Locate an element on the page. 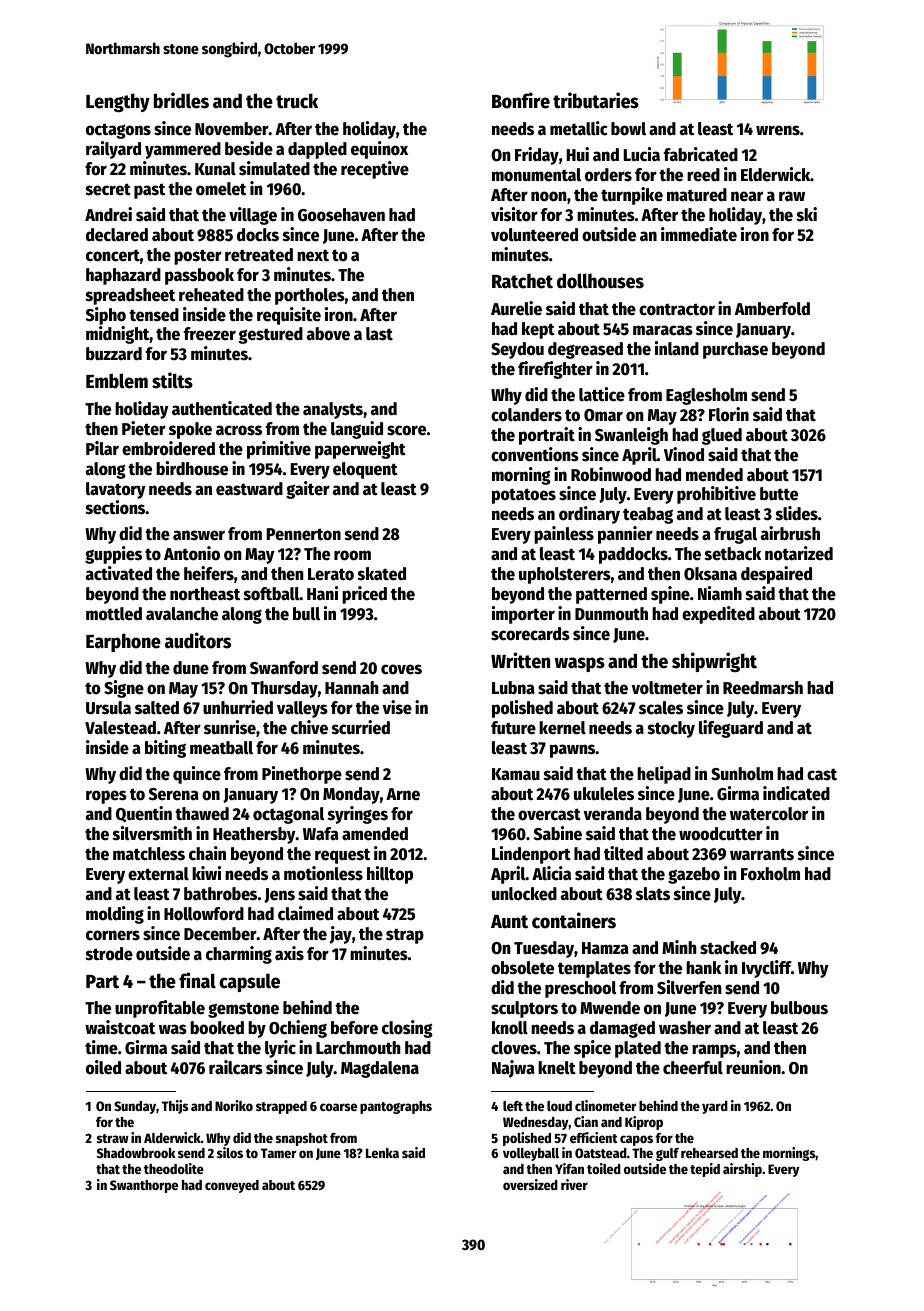  receptive is located at coordinates (375, 170).
